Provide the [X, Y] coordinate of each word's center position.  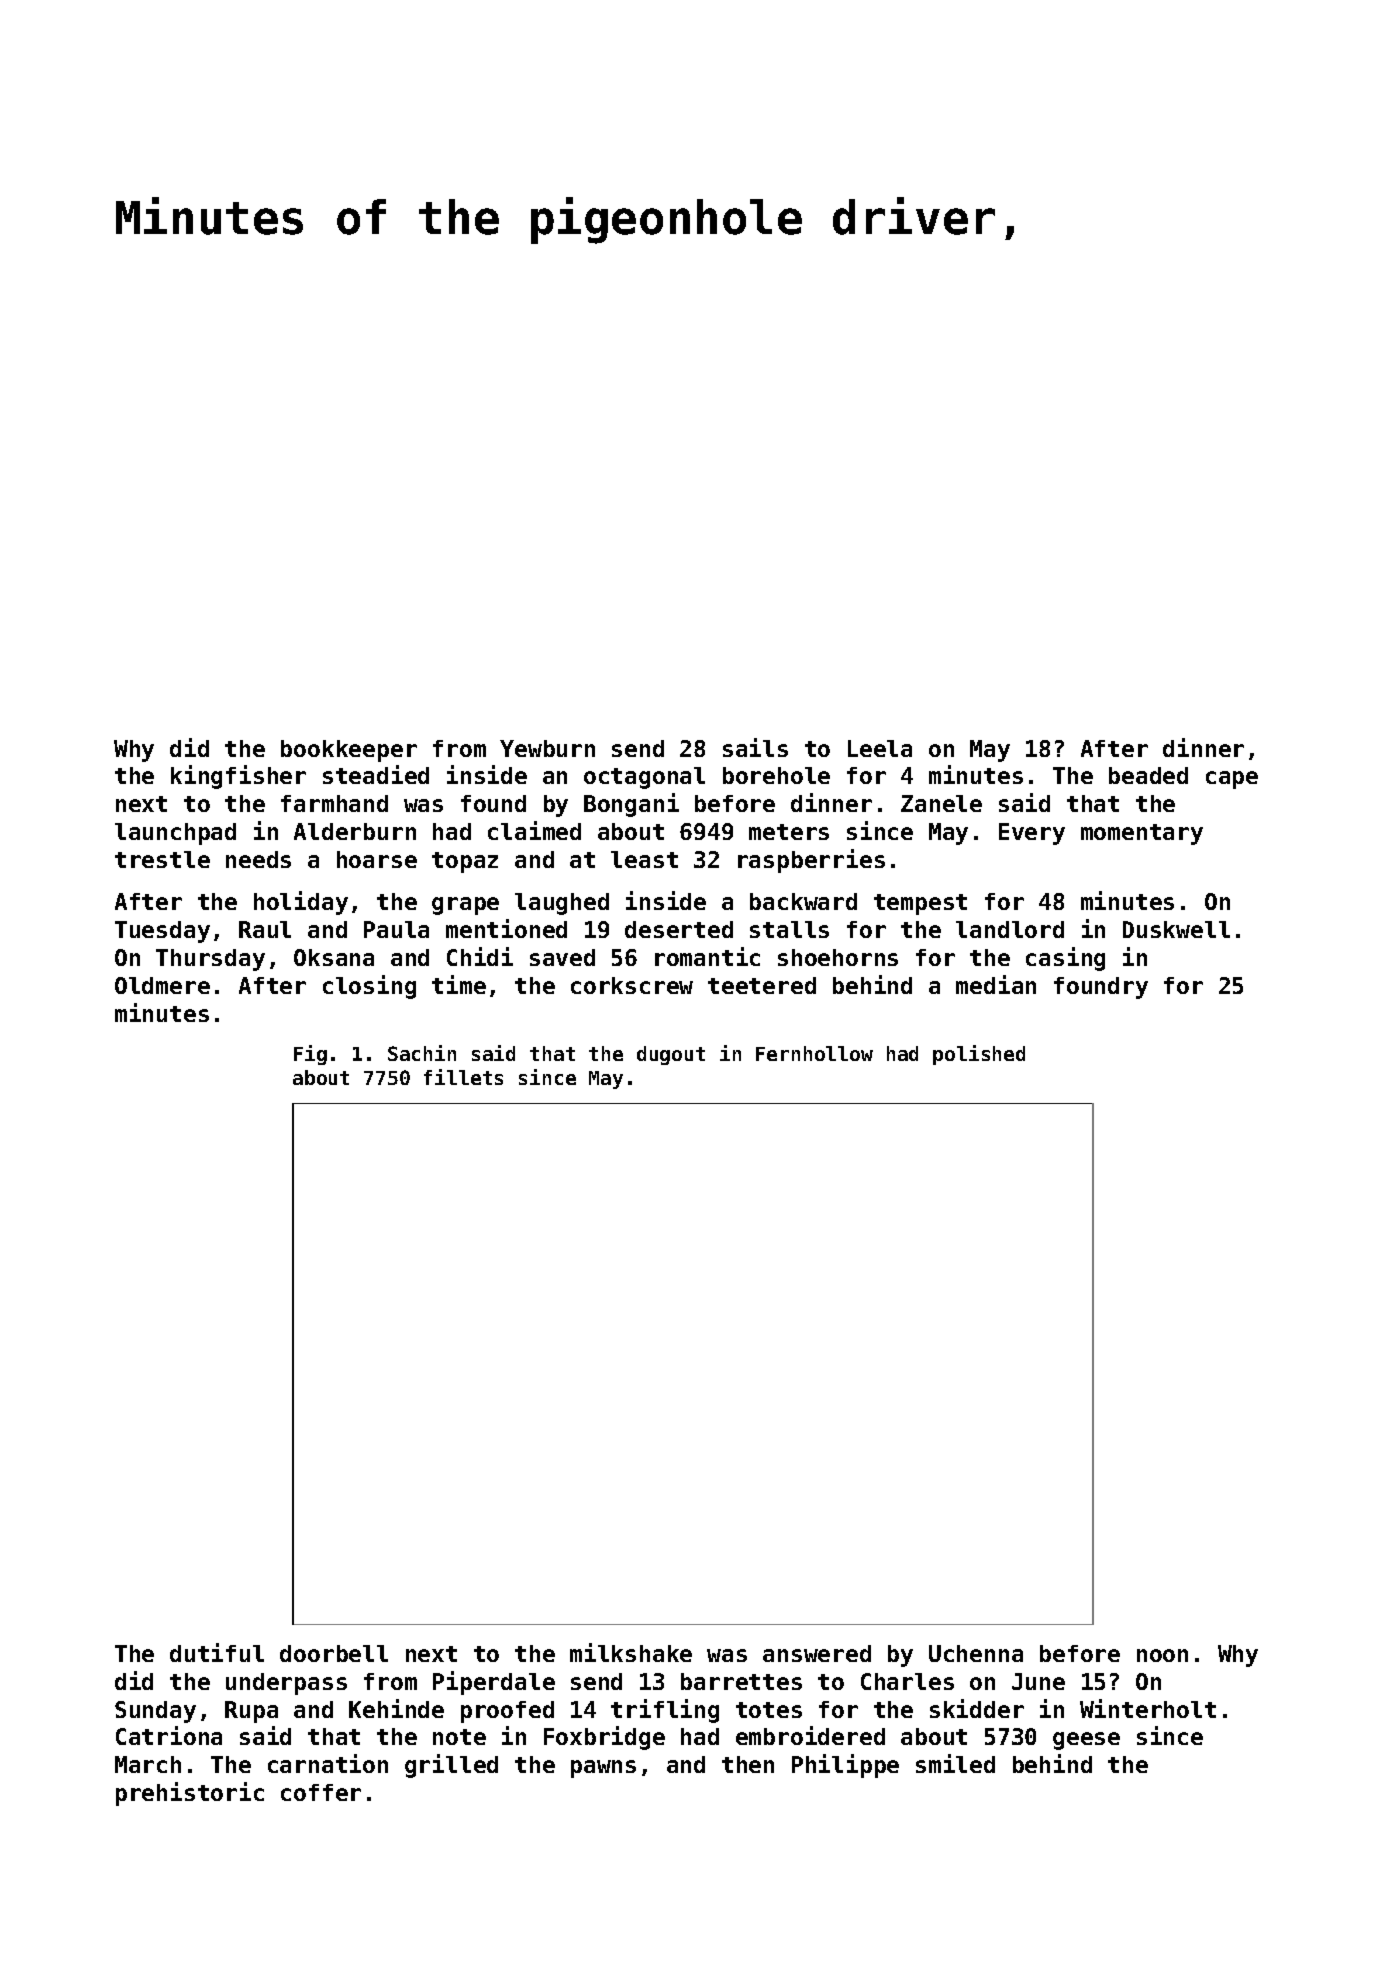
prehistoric [190, 1794]
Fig [310, 1055]
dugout [671, 1055]
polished [979, 1055]
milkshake [631, 1652]
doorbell [334, 1653]
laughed [562, 904]
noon [1162, 1655]
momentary [1142, 834]
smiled [955, 1763]
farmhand [334, 803]
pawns [603, 1769]
